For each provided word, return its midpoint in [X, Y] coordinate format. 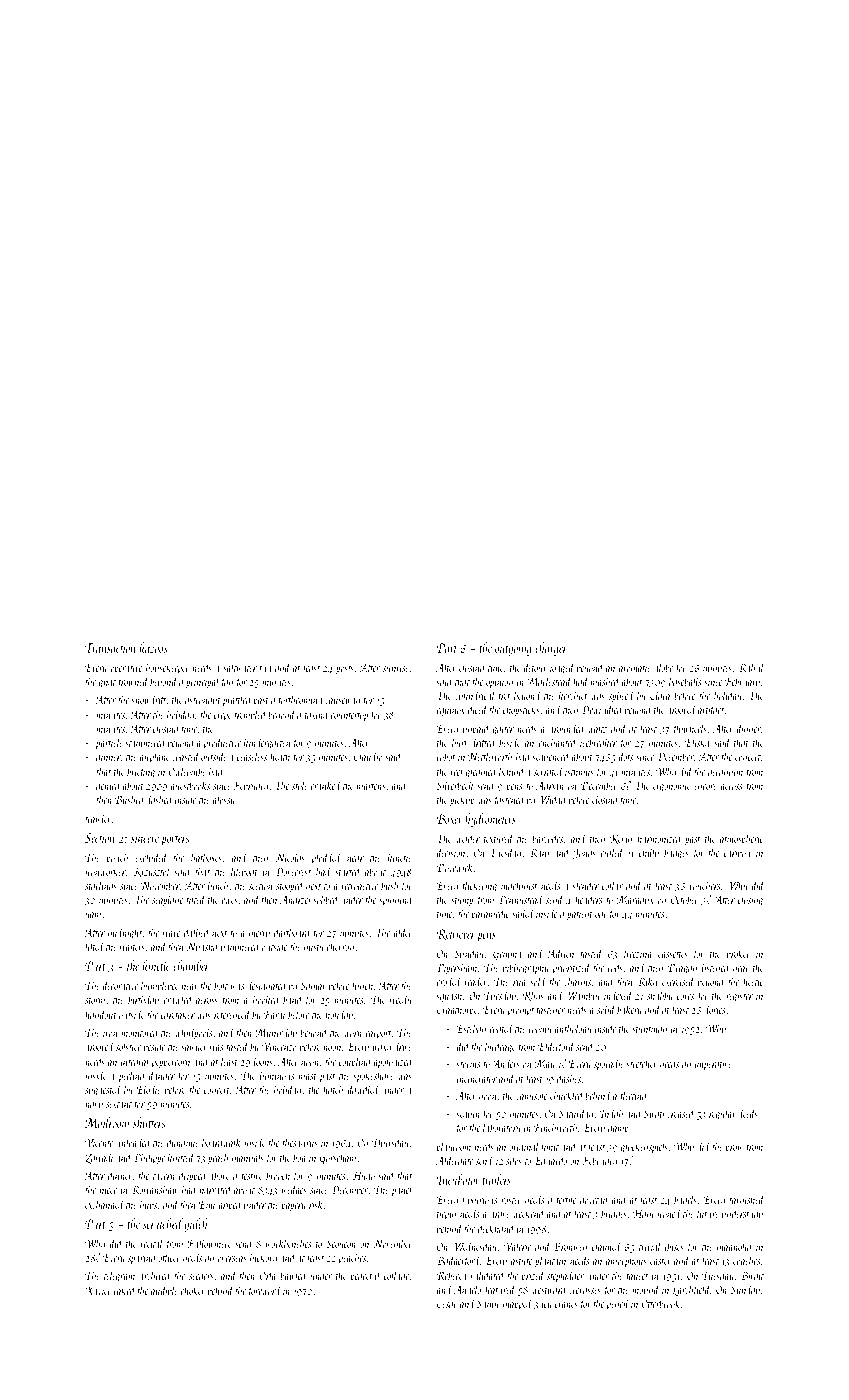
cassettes [673, 955]
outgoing [513, 650]
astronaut [203, 701]
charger [551, 649]
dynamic [183, 1143]
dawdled [364, 1089]
